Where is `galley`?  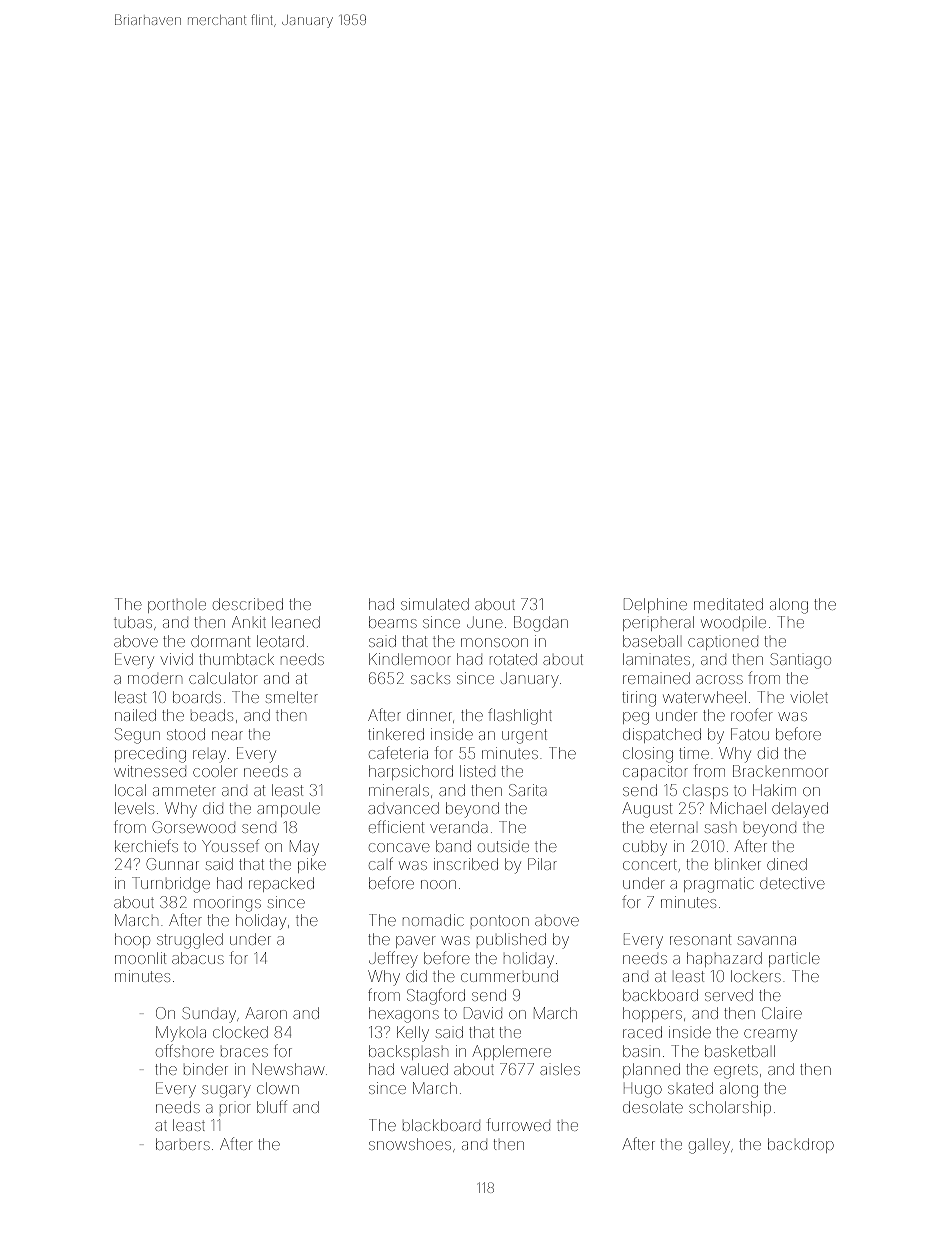
galley is located at coordinates (709, 1146).
